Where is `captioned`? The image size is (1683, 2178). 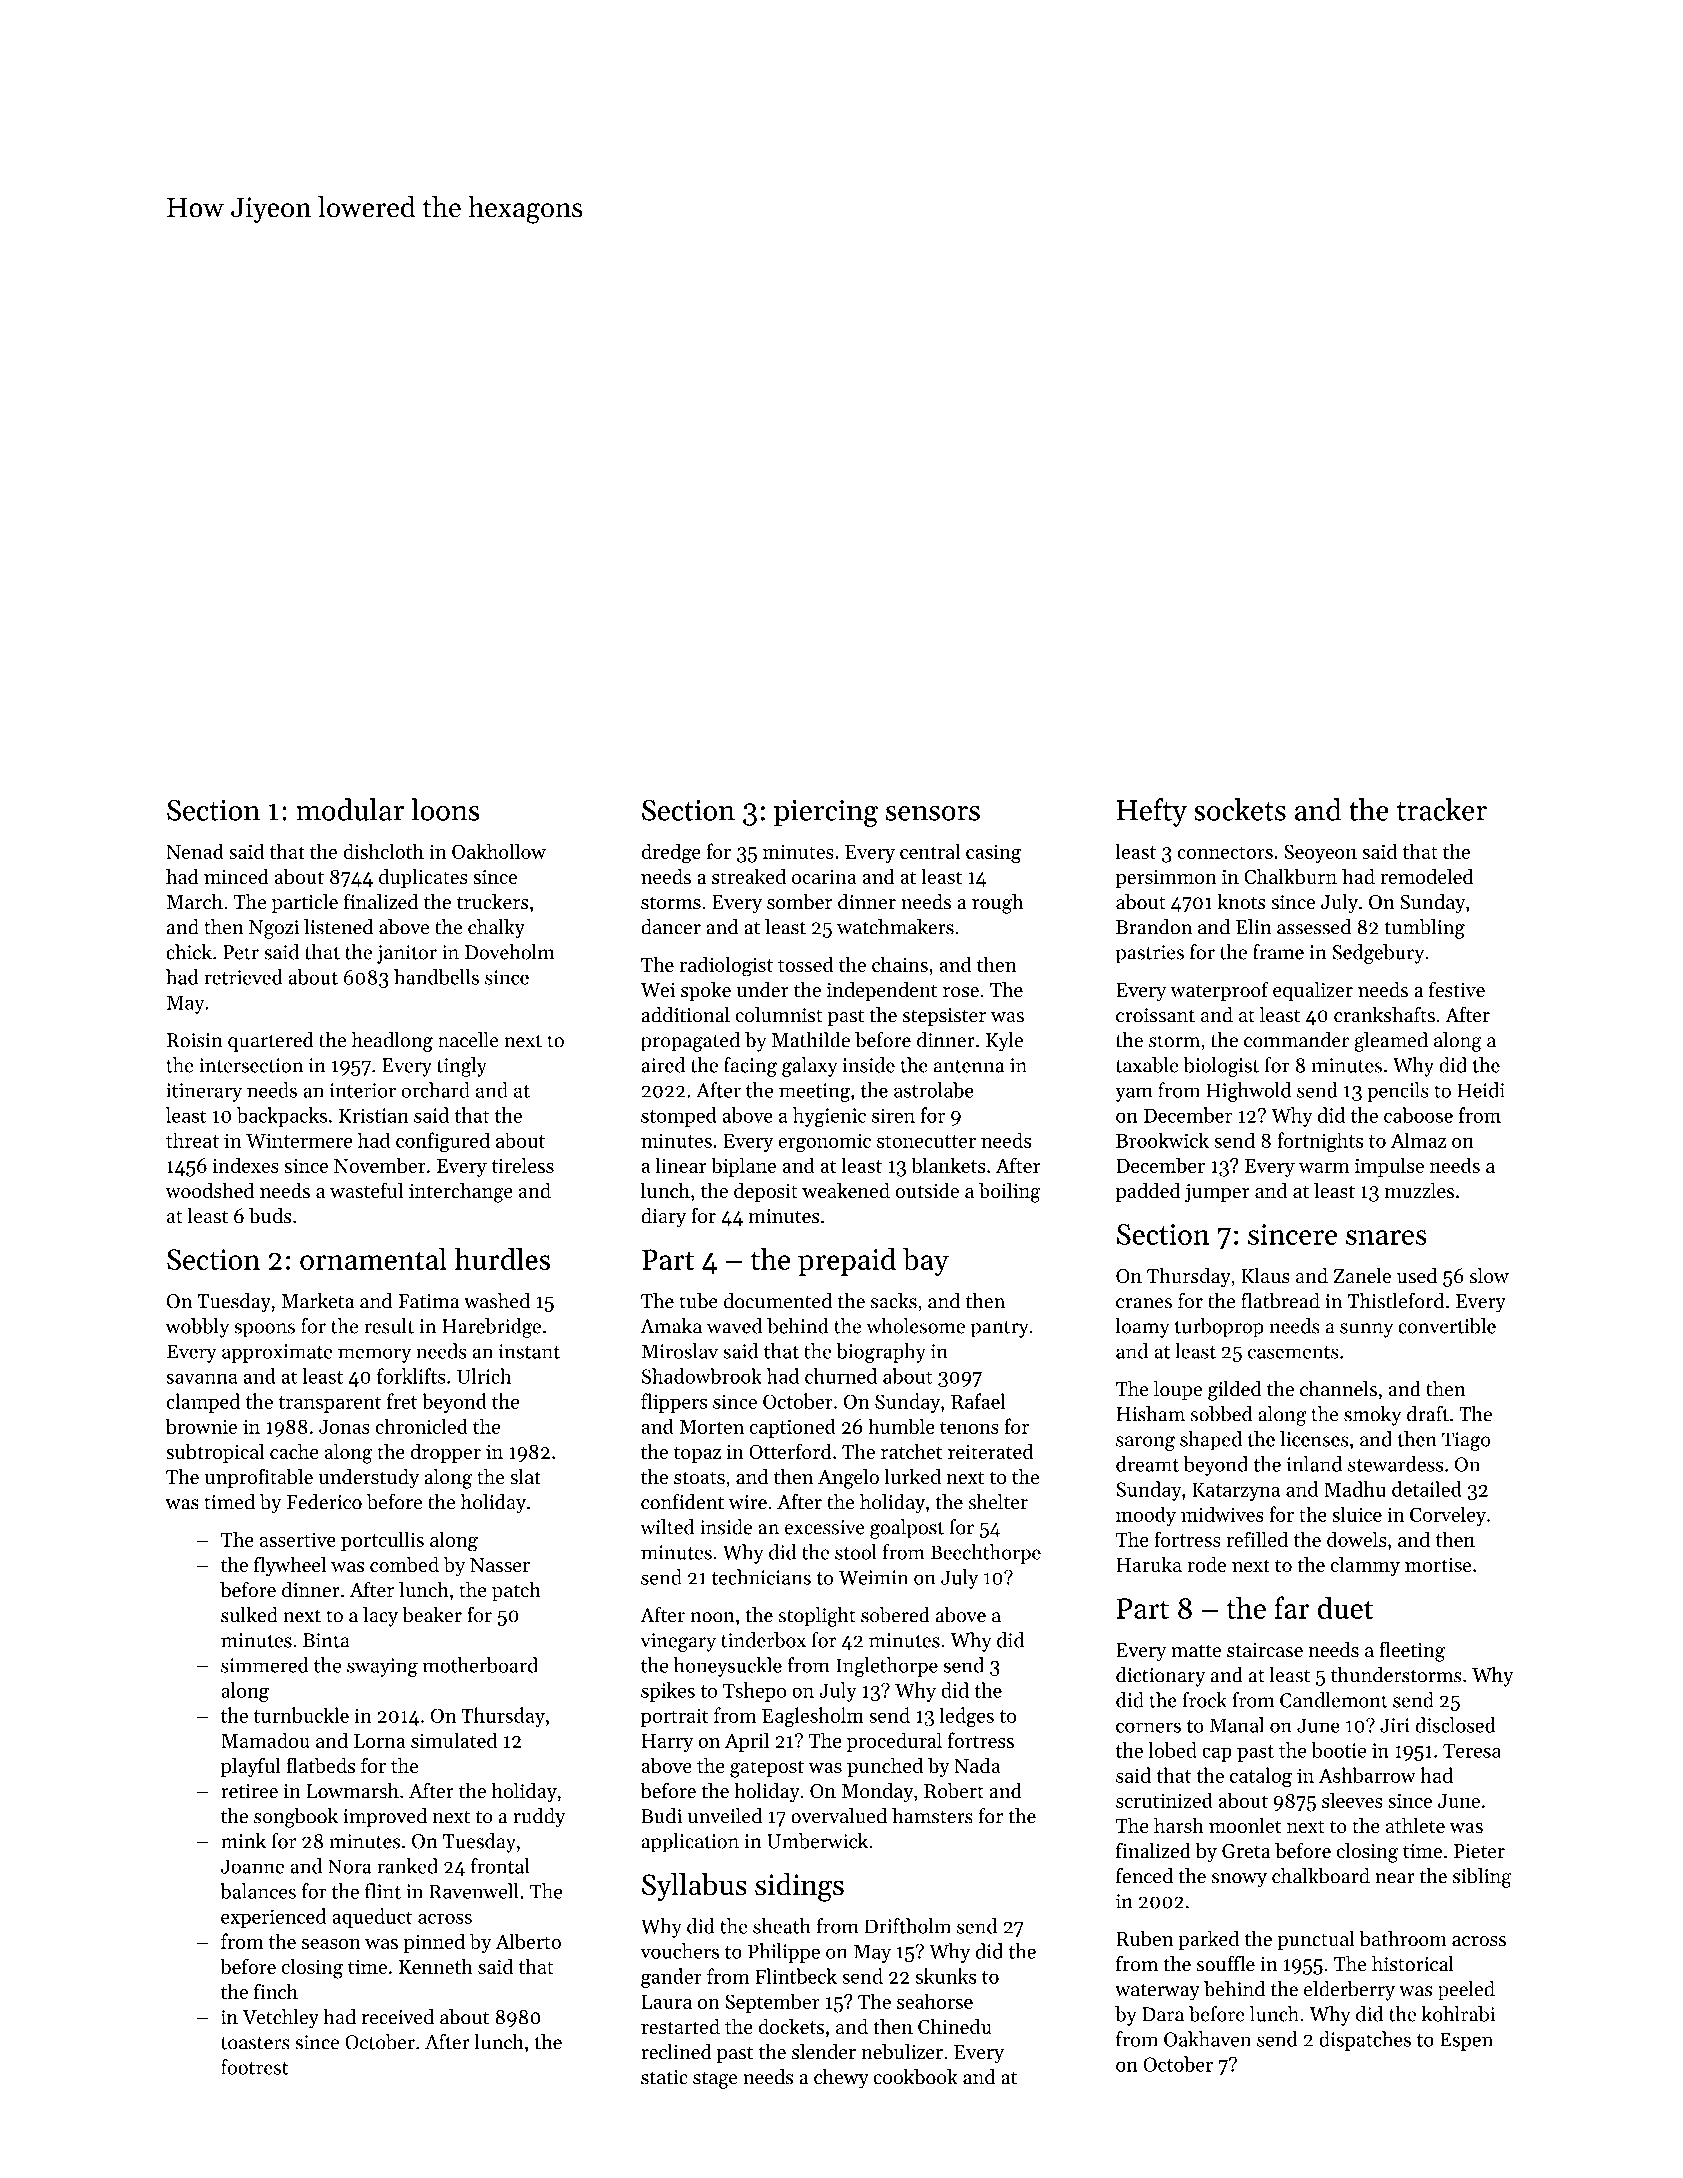
captioned is located at coordinates (793, 1428).
